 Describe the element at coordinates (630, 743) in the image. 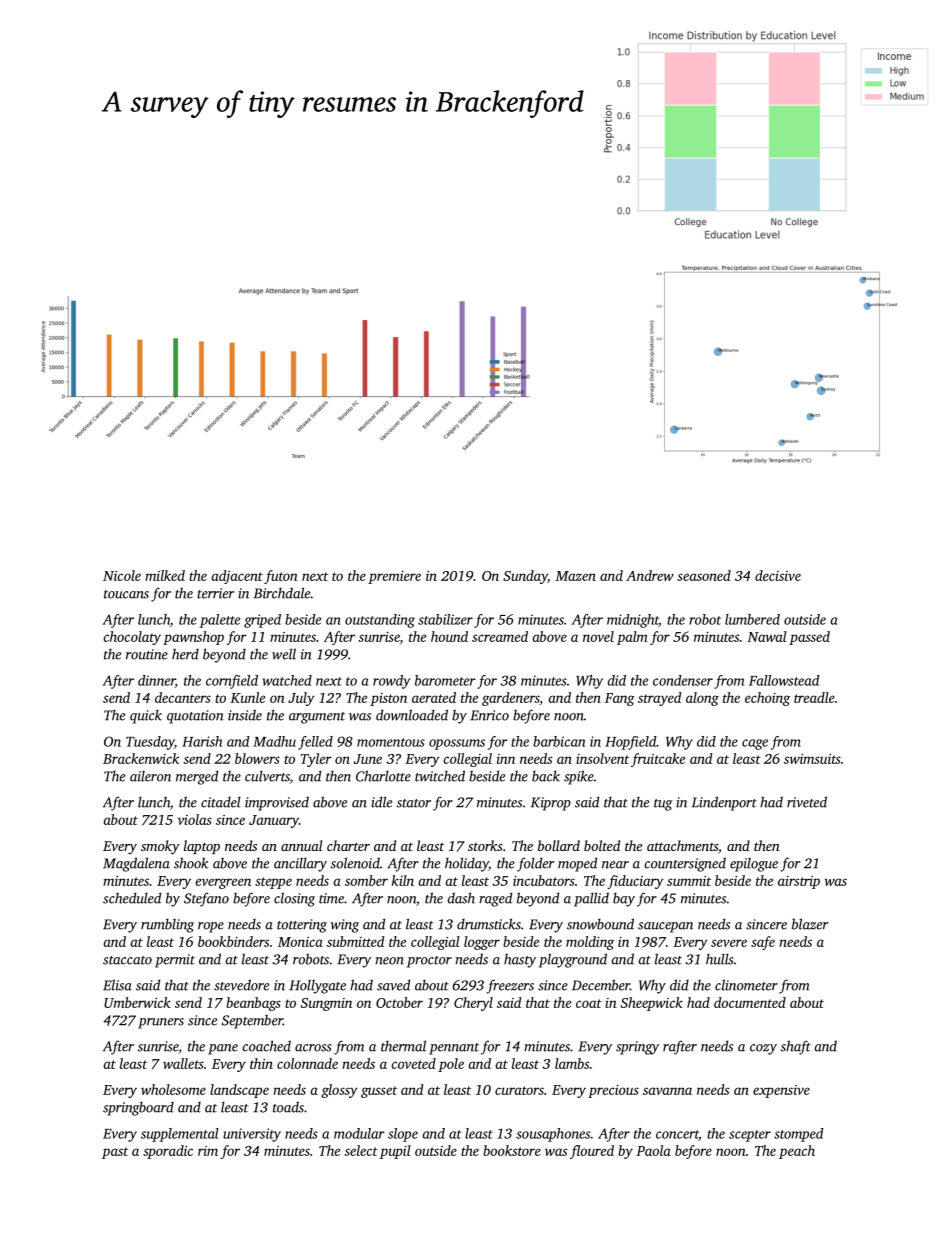

I see `Hopfield` at that location.
